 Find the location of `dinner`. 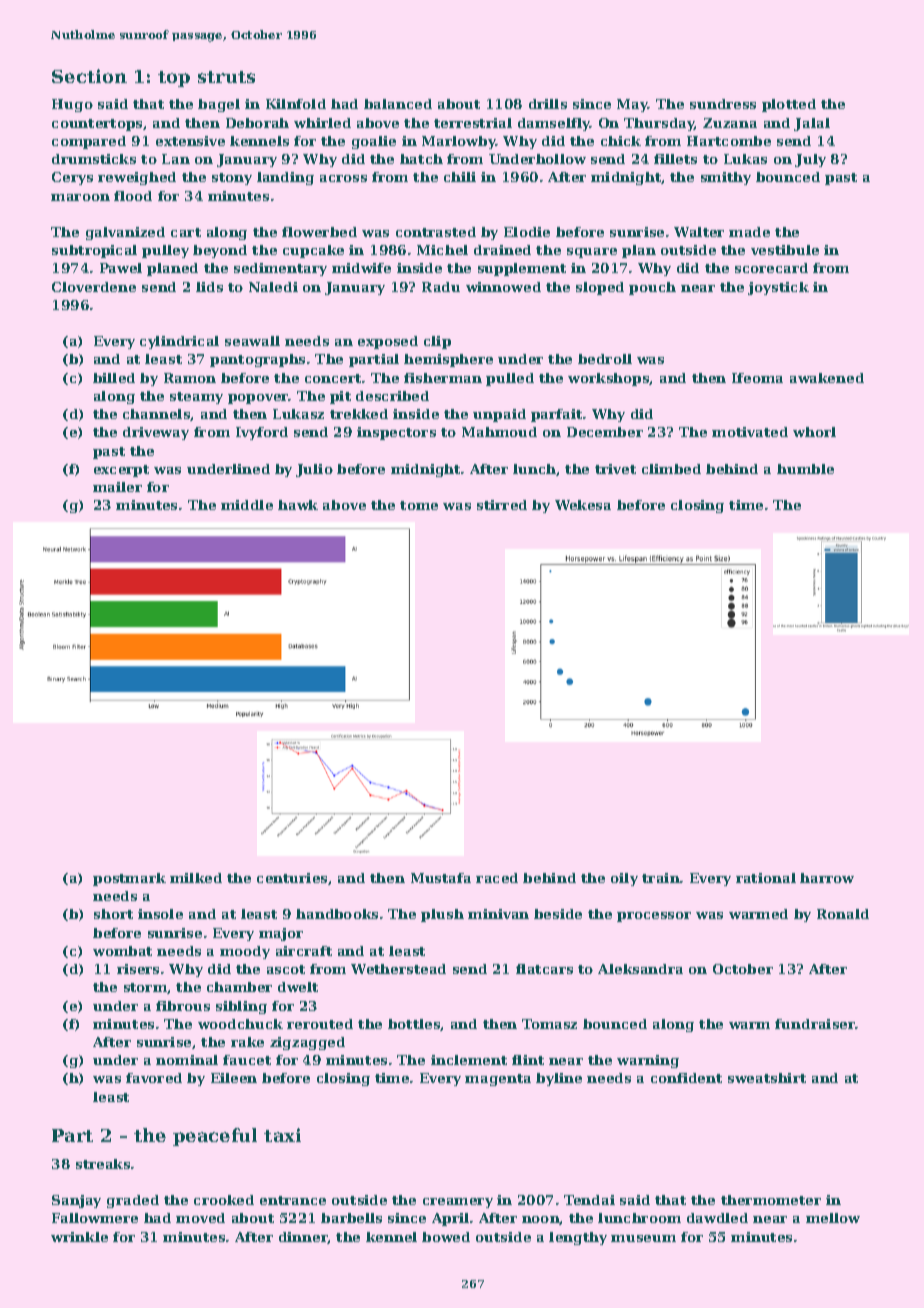

dinner is located at coordinates (303, 1238).
